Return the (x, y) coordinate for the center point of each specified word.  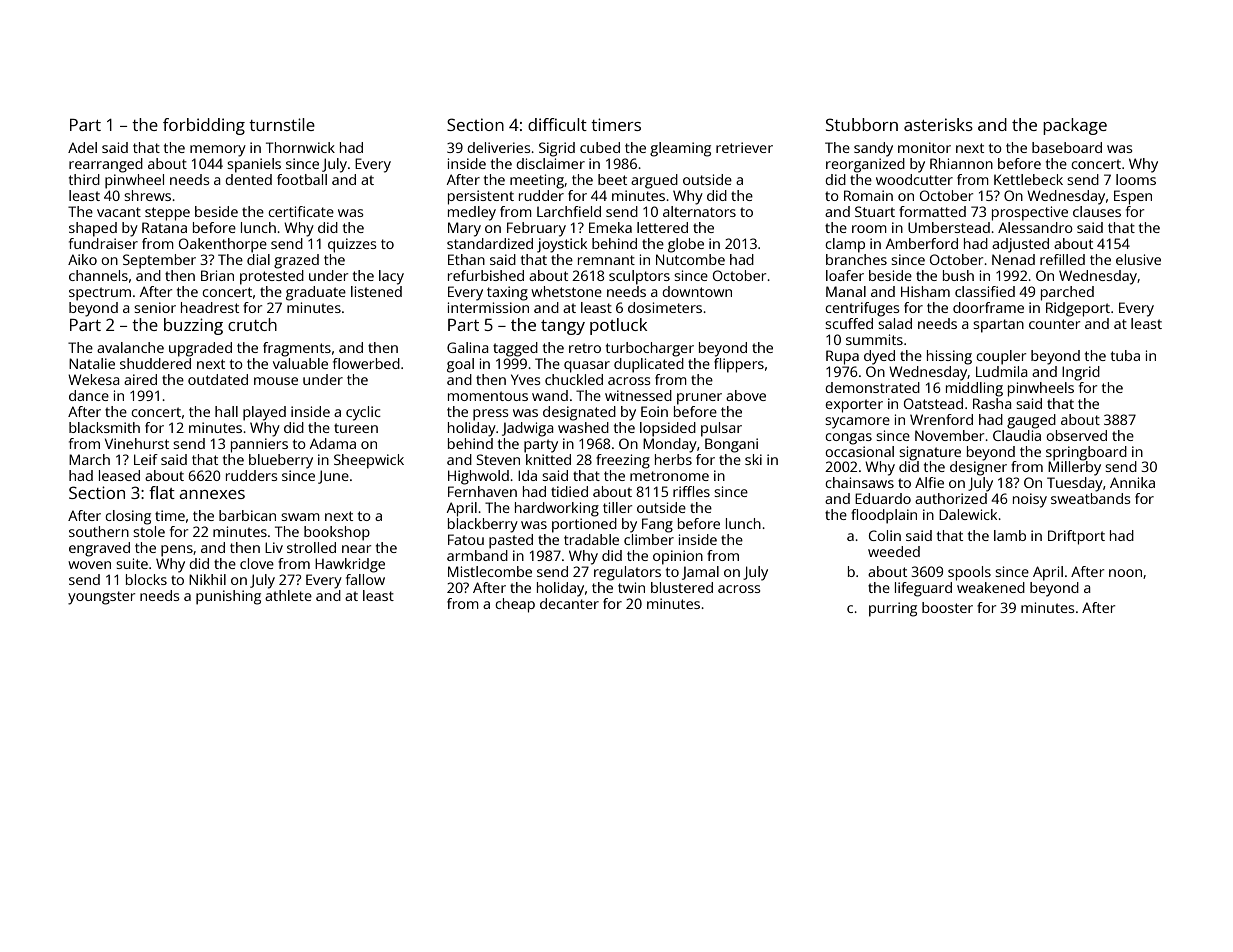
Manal (846, 291)
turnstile (282, 124)
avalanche (130, 347)
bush (958, 275)
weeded (894, 551)
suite (132, 563)
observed (1076, 435)
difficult (557, 124)
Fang (657, 525)
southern (99, 531)
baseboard (1067, 147)
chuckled (574, 379)
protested (272, 277)
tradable (591, 539)
